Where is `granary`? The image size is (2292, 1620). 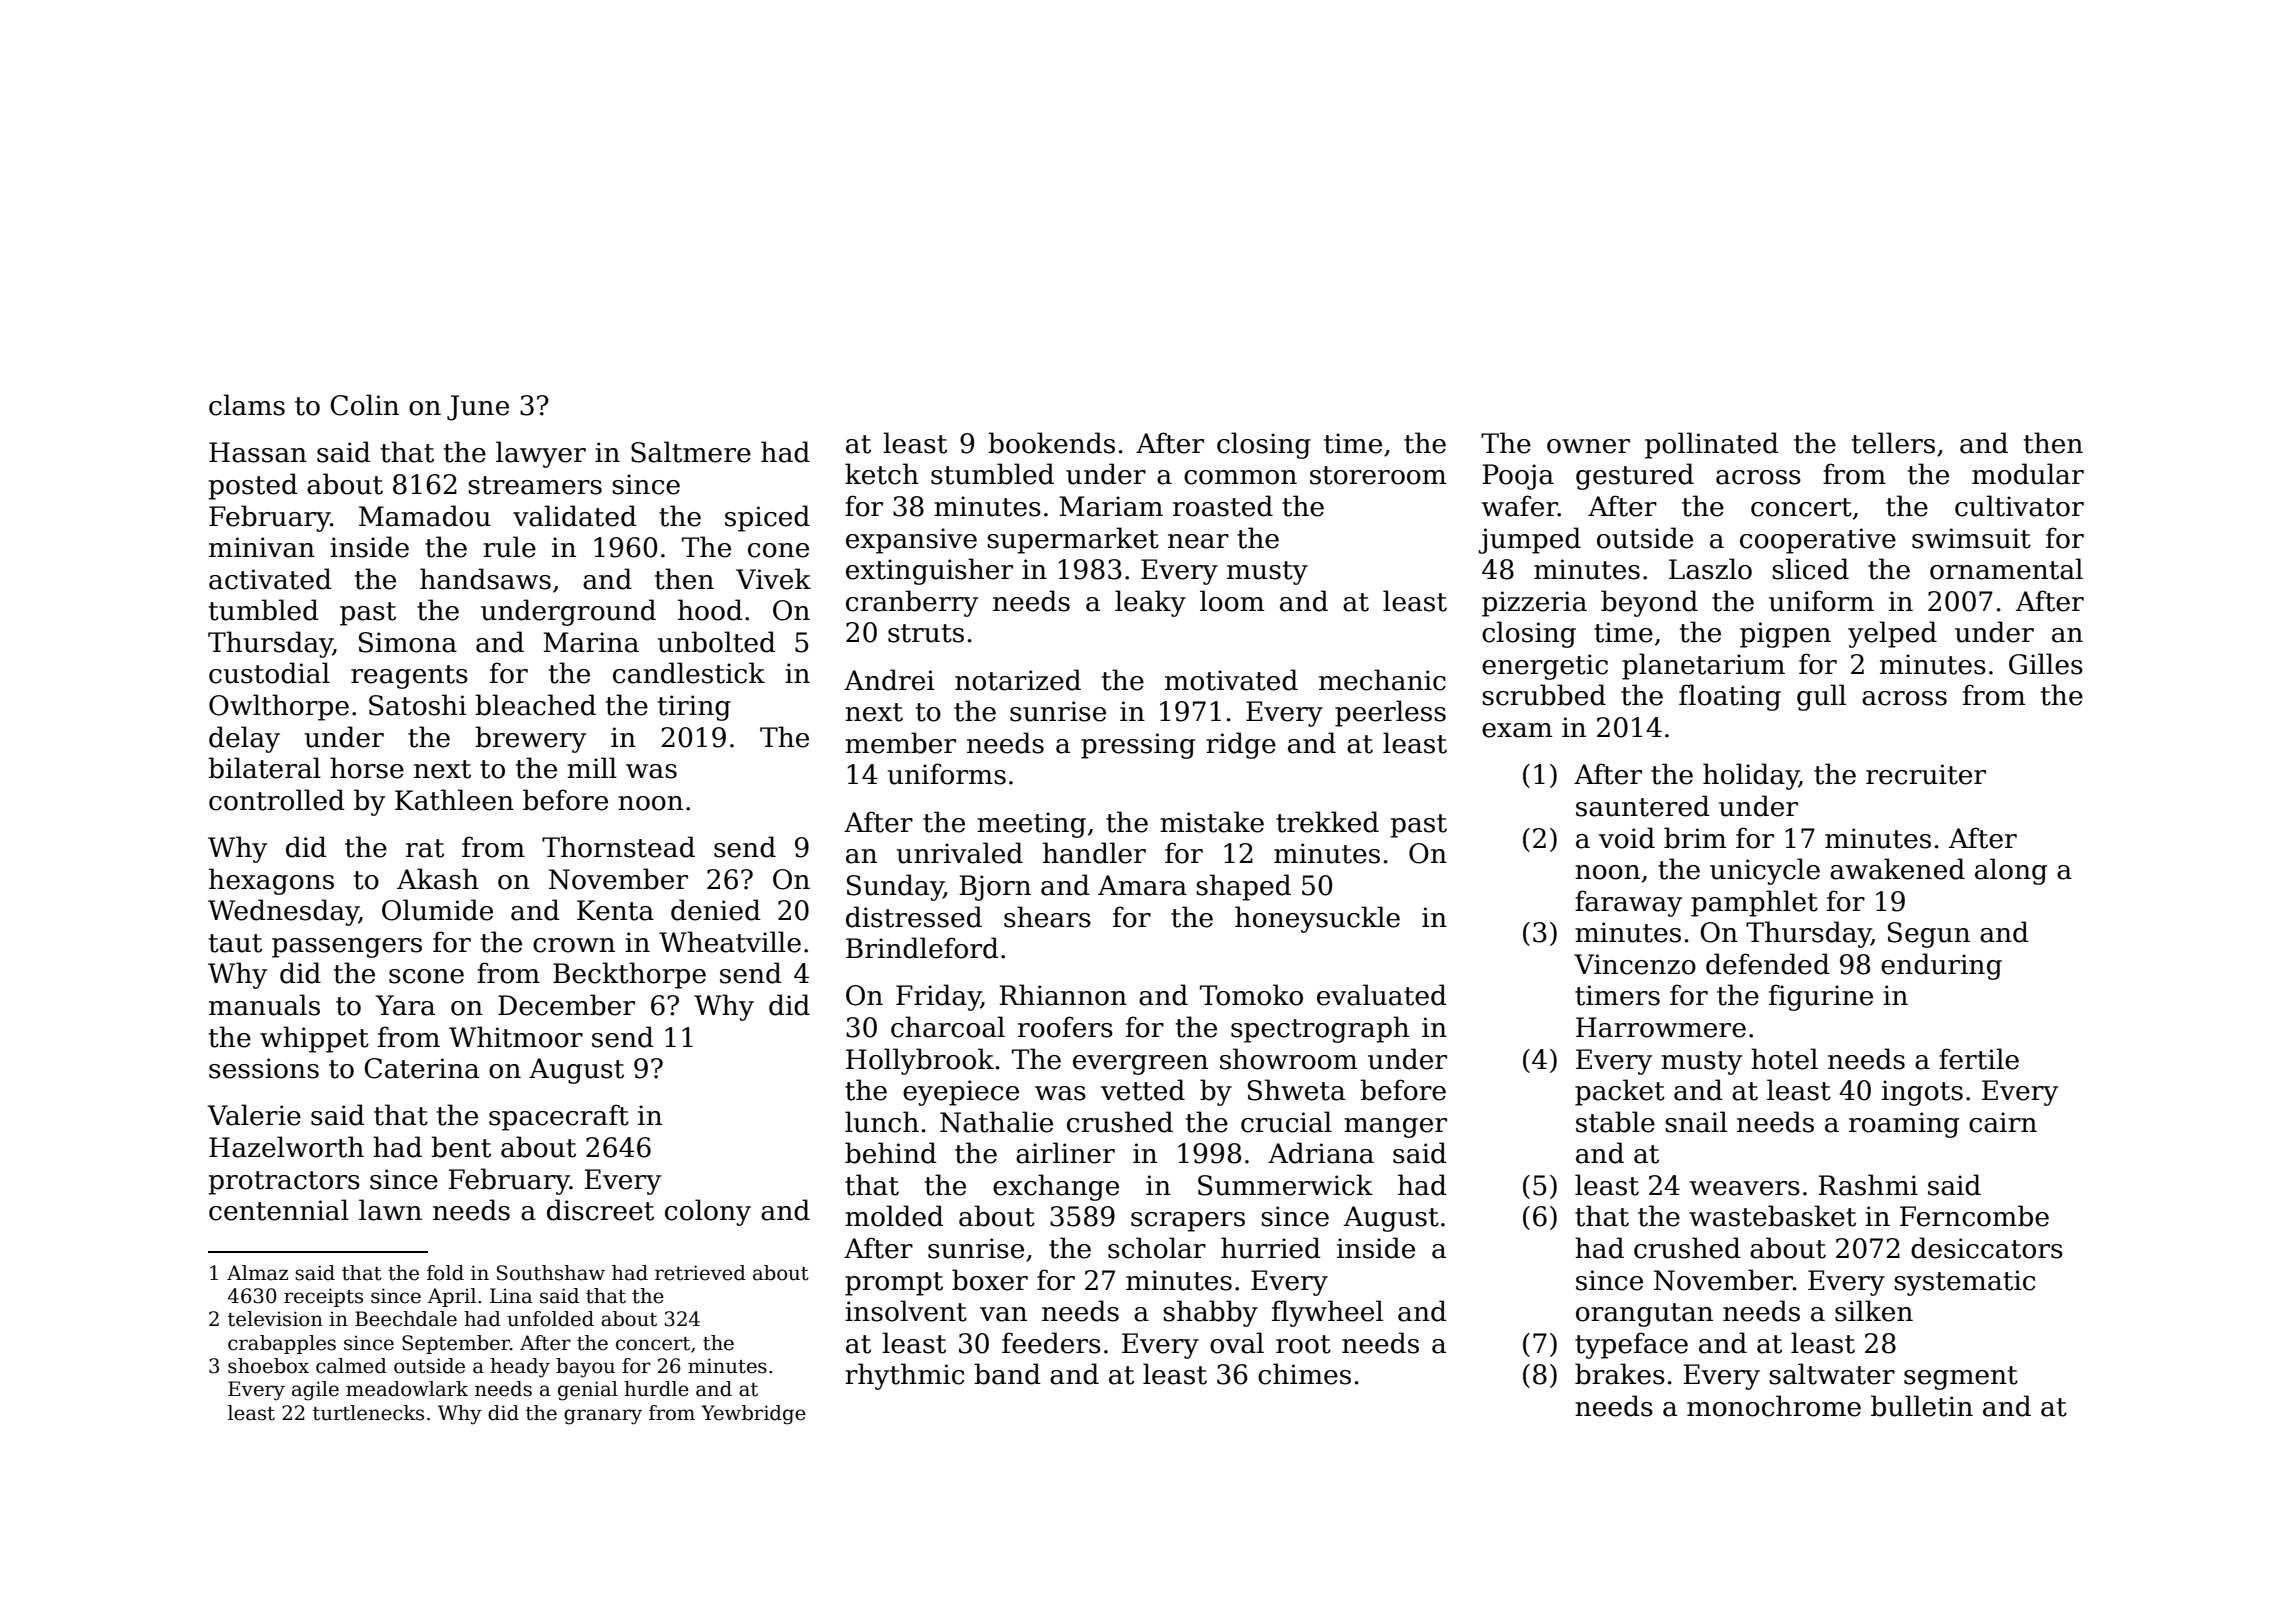 granary is located at coordinates (603, 1417).
